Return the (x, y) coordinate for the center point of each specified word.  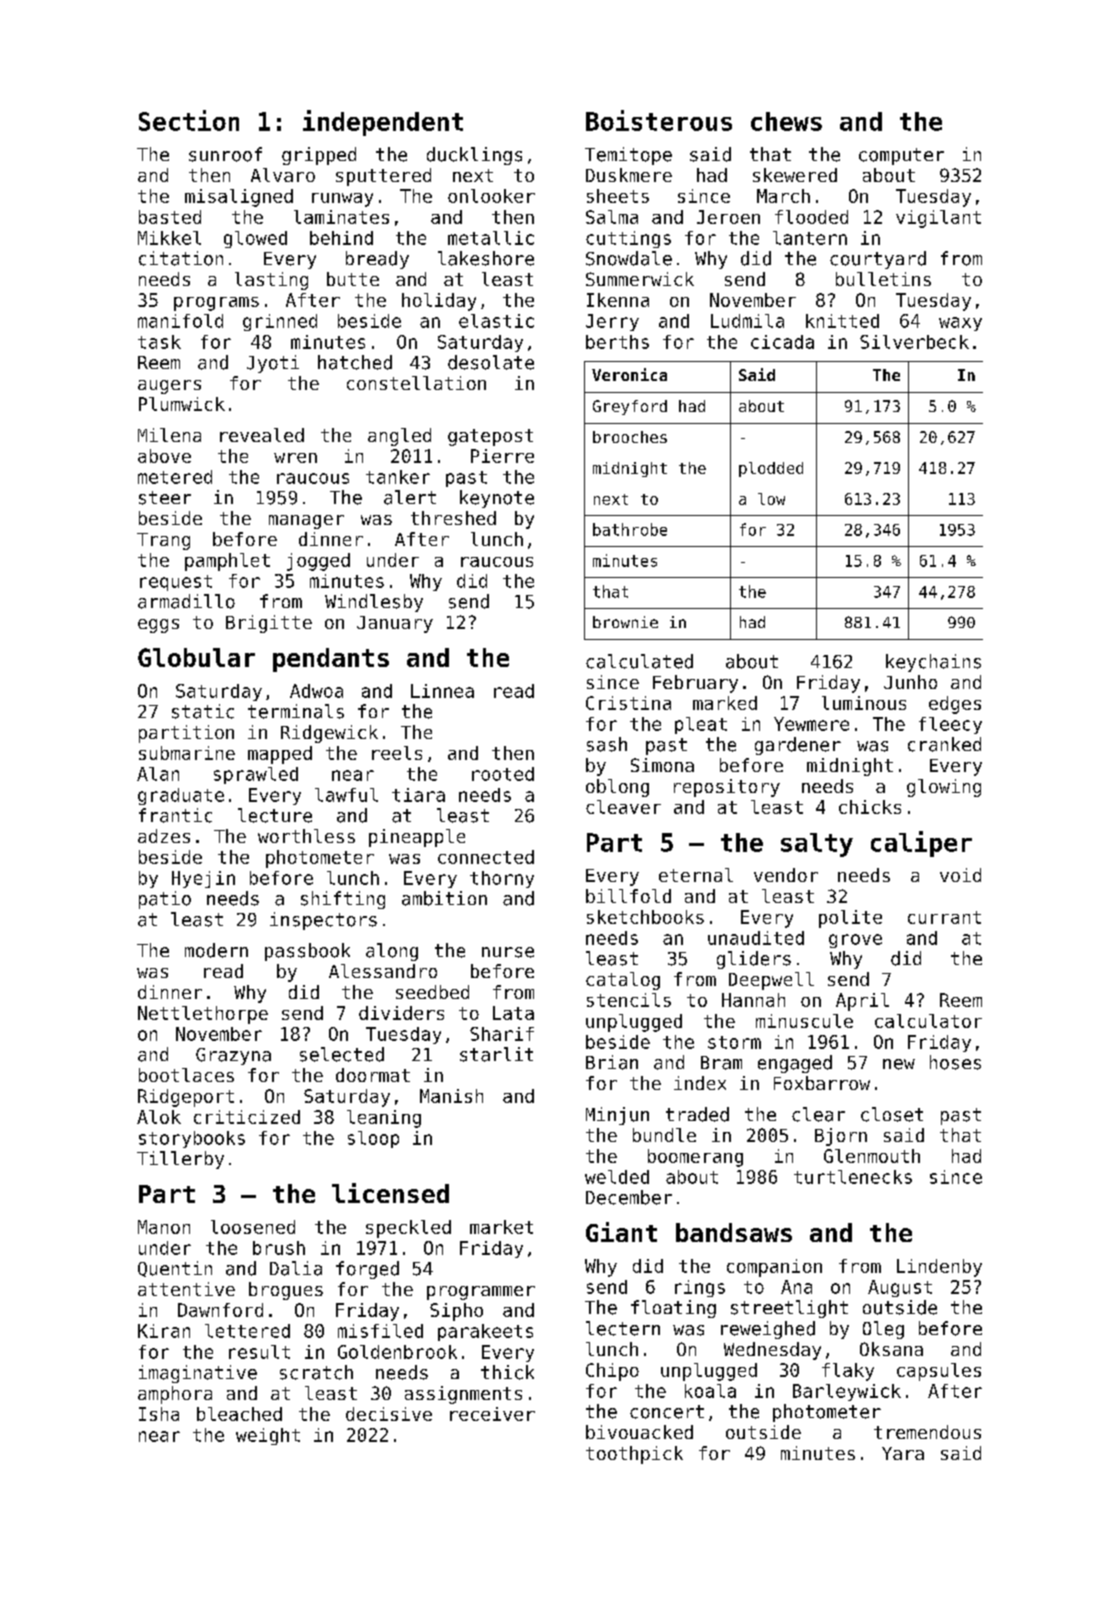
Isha (159, 1414)
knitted (842, 321)
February (695, 684)
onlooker (491, 196)
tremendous (927, 1432)
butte (353, 279)
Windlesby (374, 603)
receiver (492, 1414)
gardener (798, 746)
